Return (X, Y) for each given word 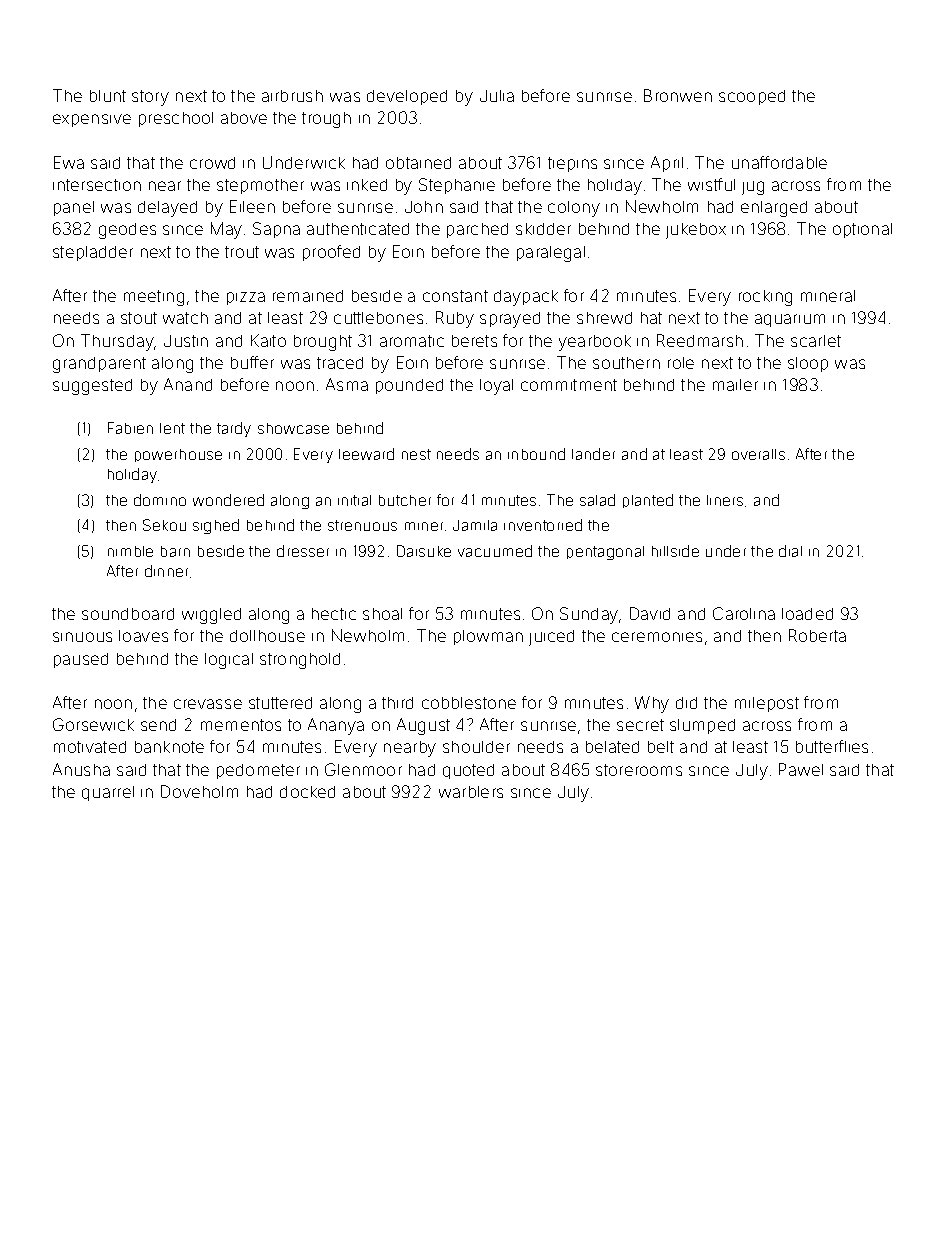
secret (640, 725)
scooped (752, 97)
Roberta (817, 635)
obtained (418, 163)
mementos (241, 725)
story (150, 98)
